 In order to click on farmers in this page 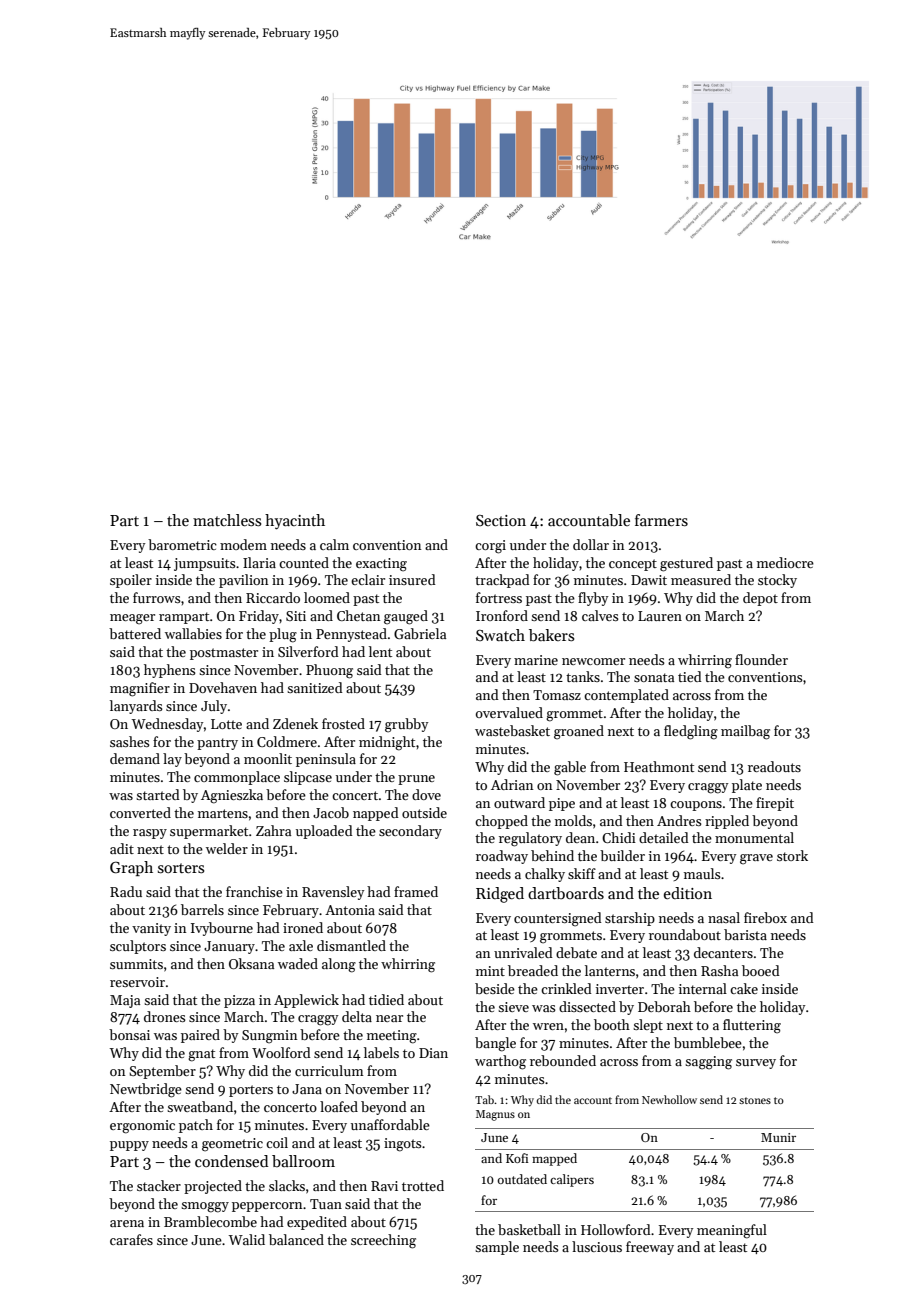, I will do `click(661, 520)`.
